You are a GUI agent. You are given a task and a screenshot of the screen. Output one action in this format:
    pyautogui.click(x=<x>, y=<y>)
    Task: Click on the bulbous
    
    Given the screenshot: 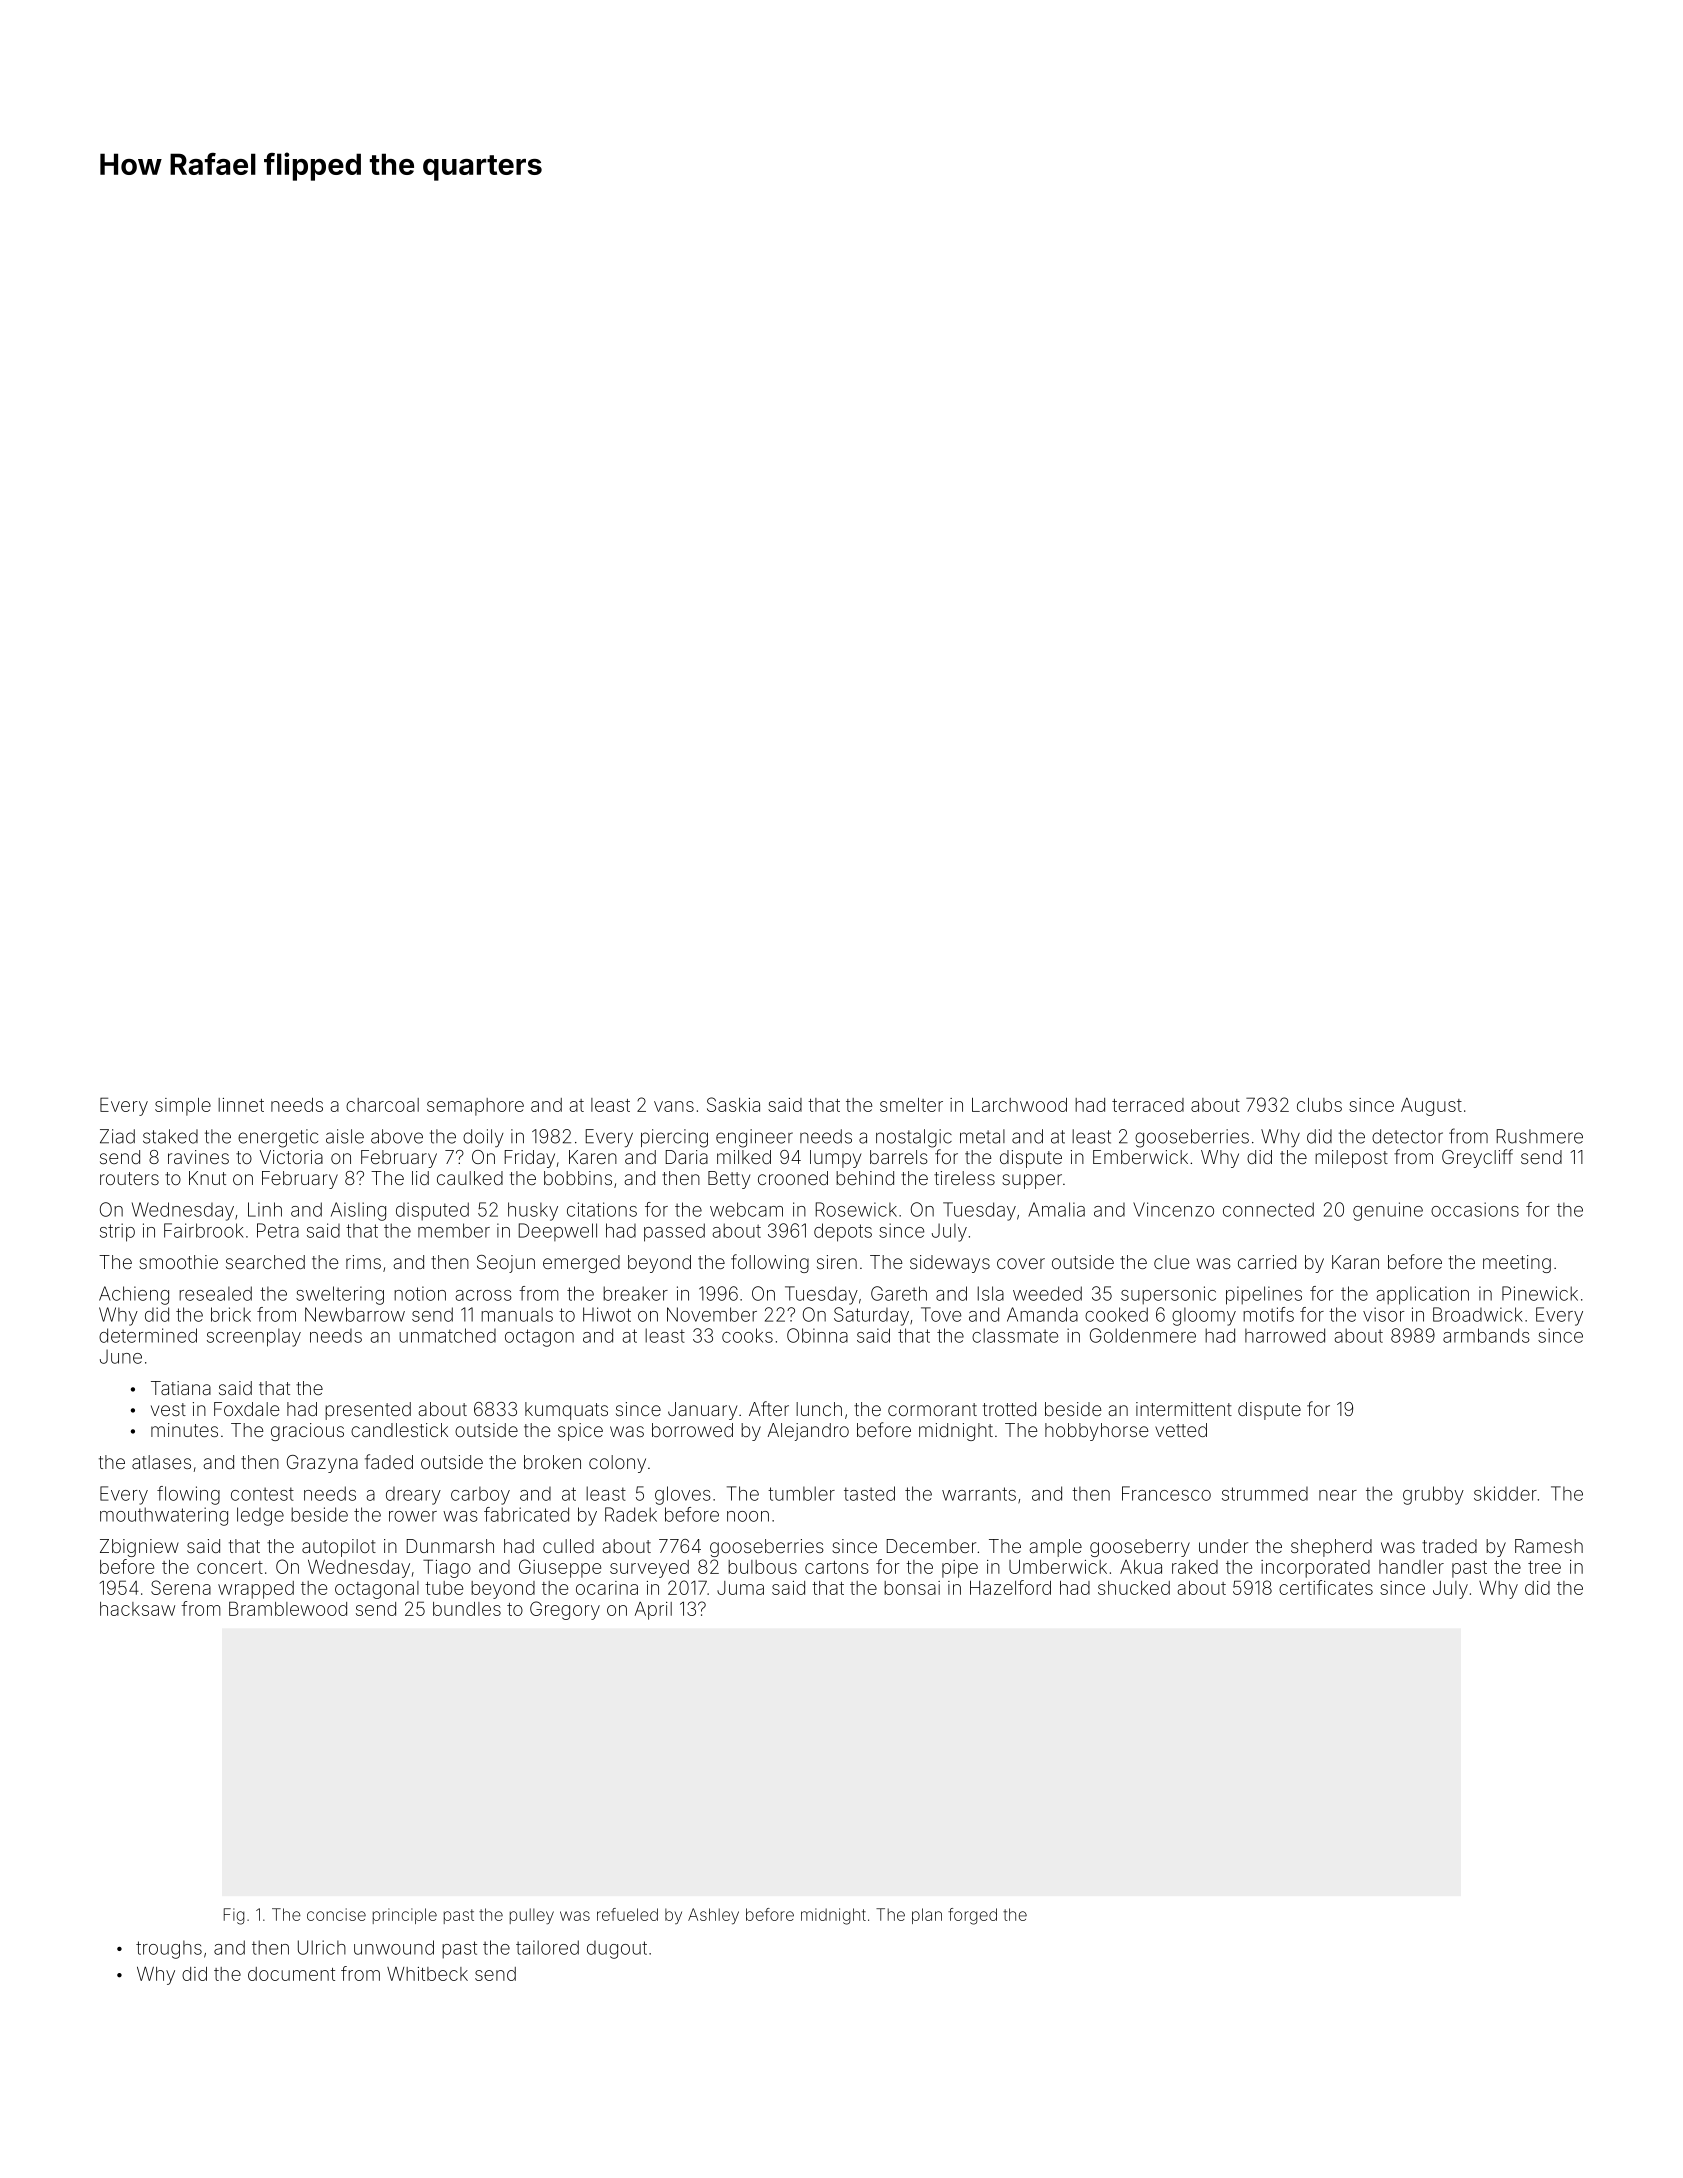 What is the action you would take?
    pyautogui.click(x=762, y=1567)
